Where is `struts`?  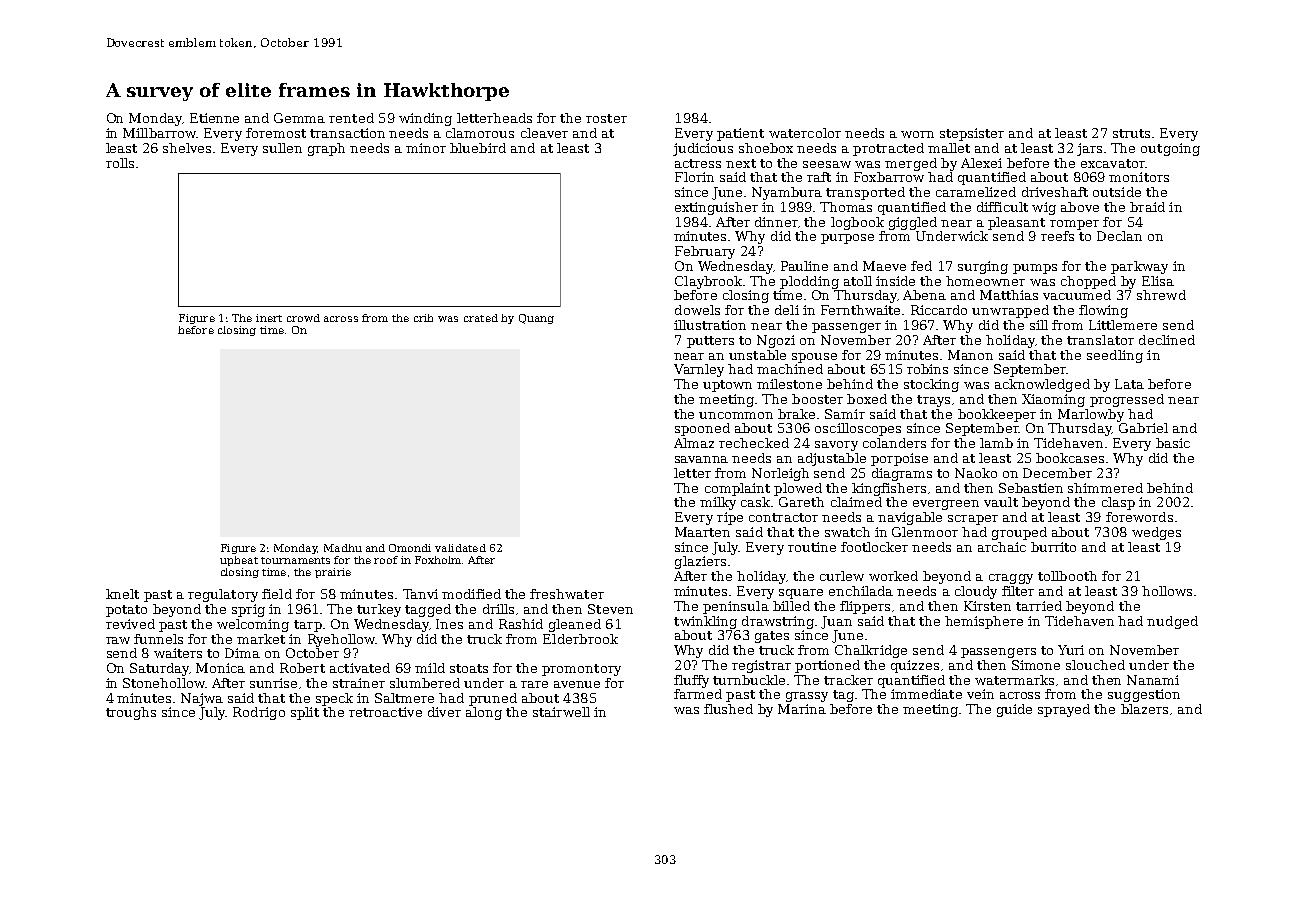 struts is located at coordinates (1131, 133).
